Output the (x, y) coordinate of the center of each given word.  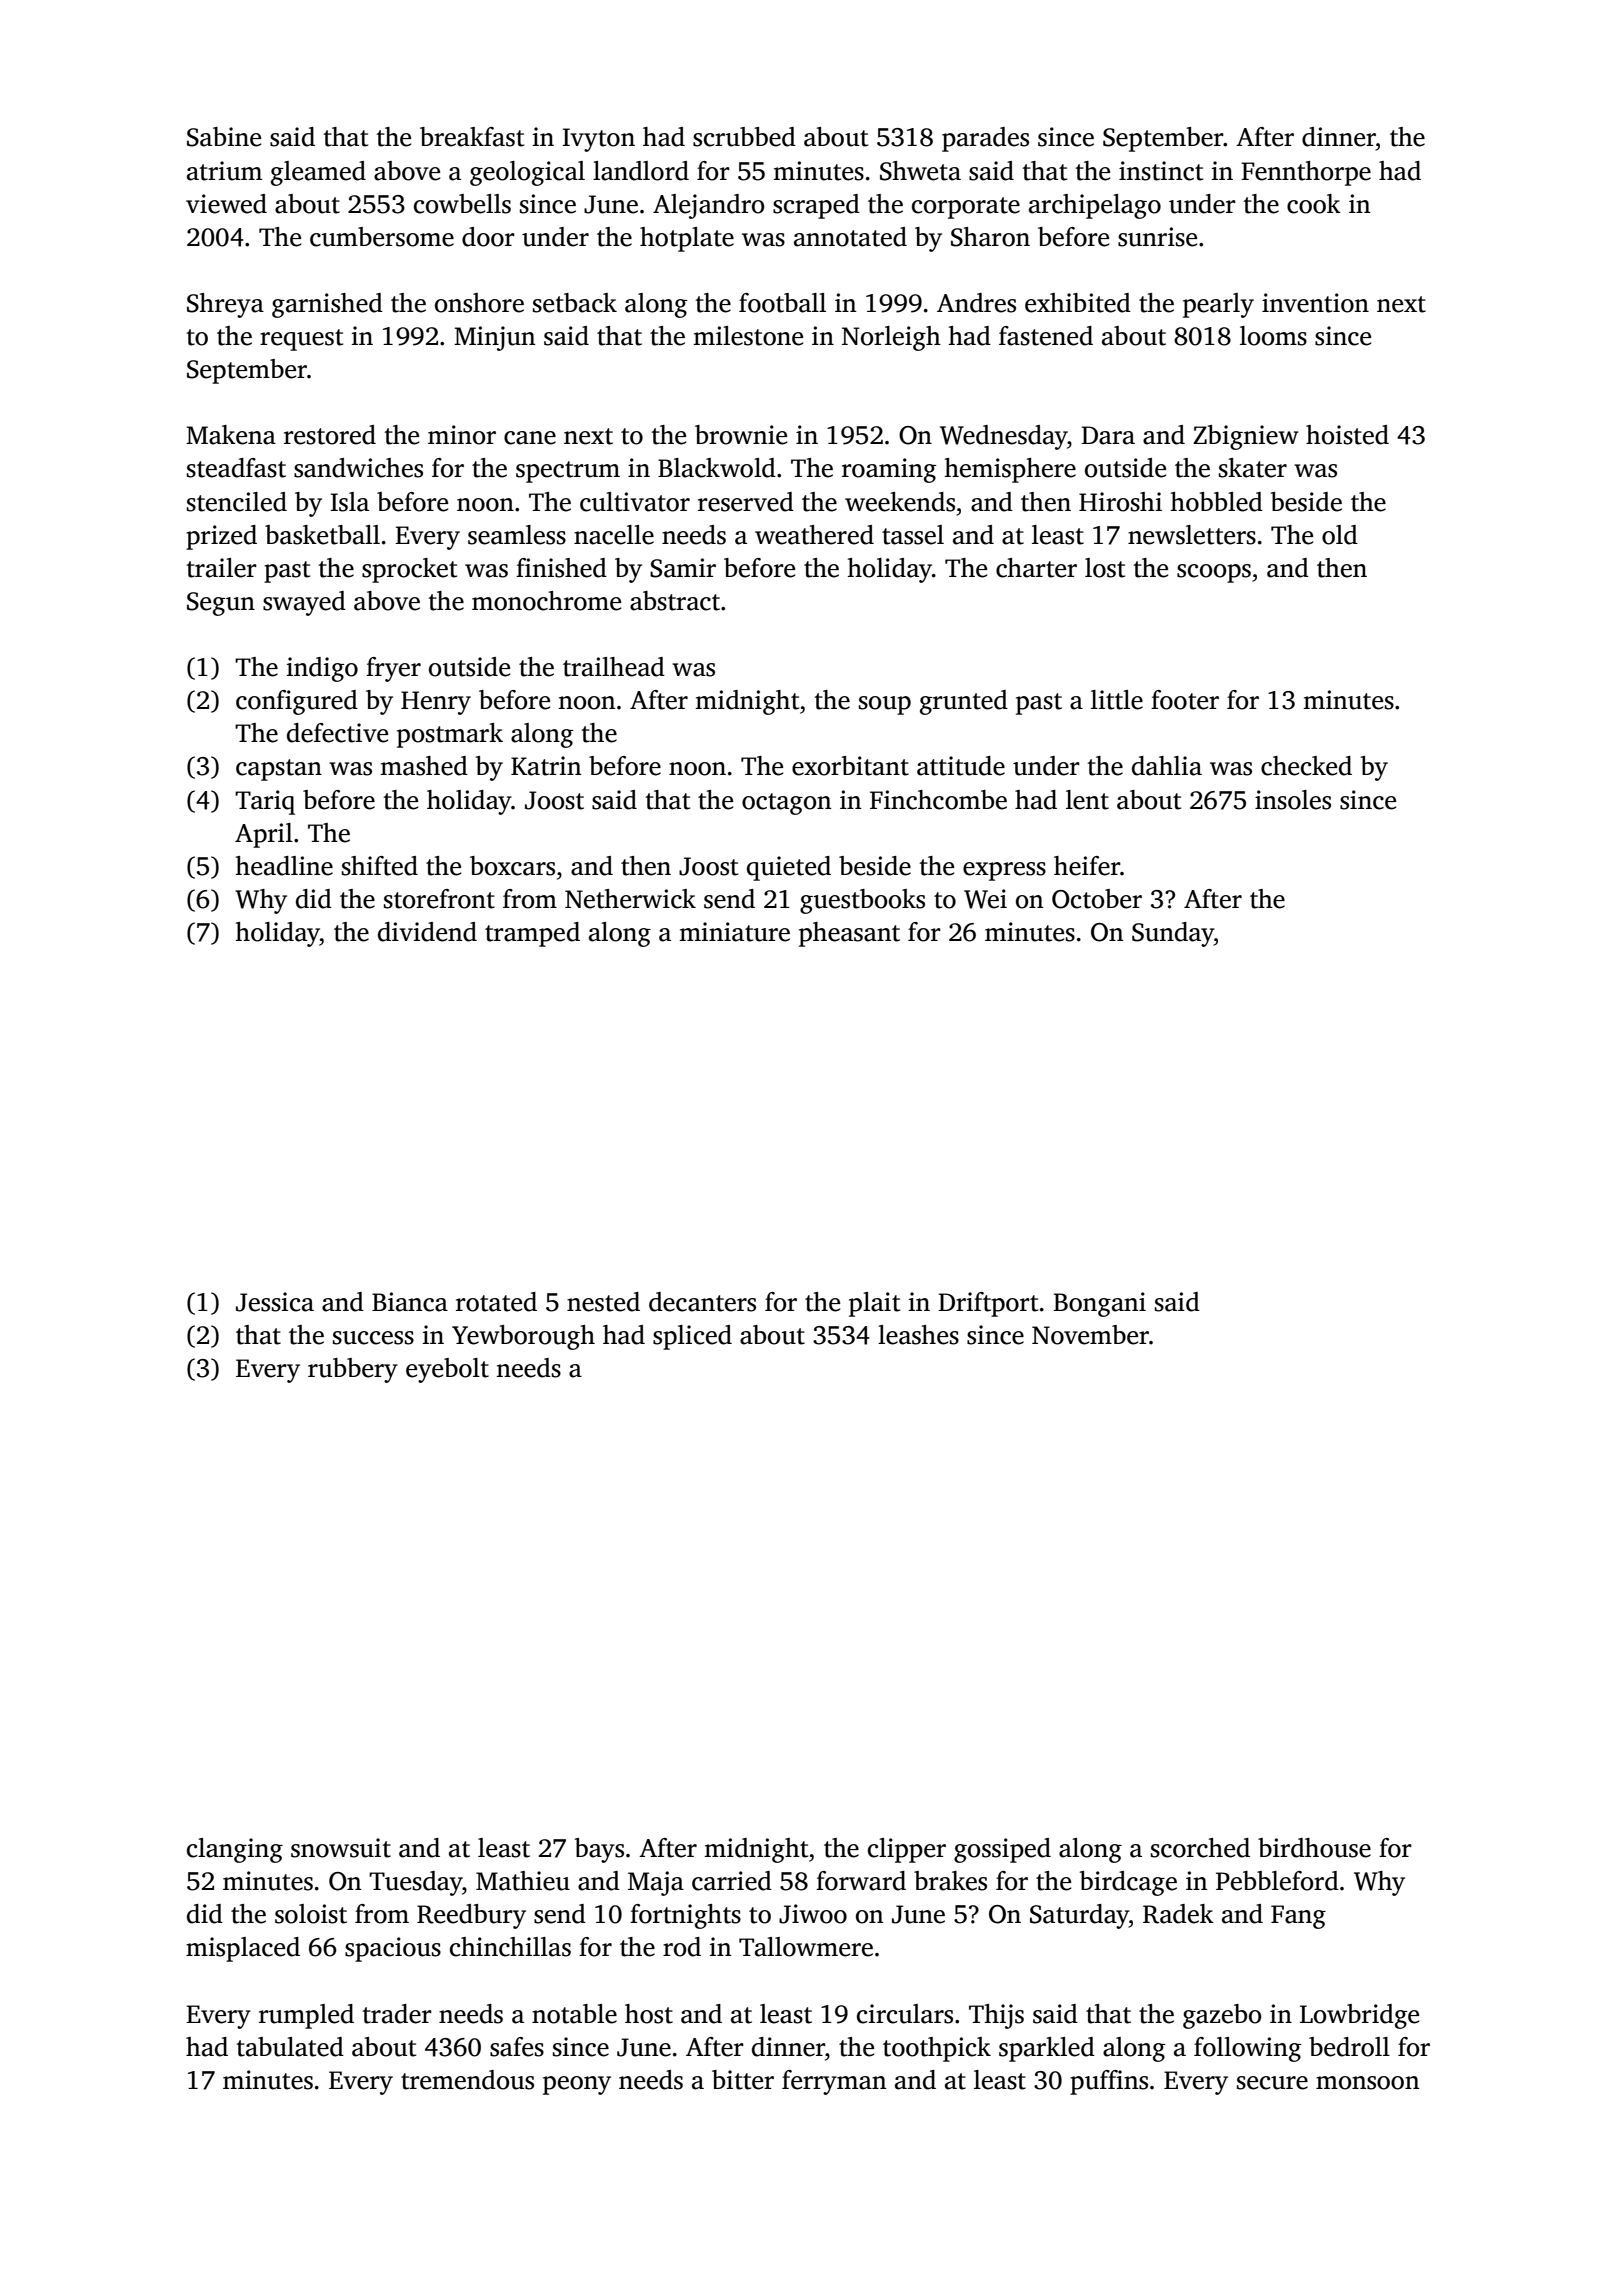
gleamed (318, 173)
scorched (1200, 1848)
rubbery (353, 1370)
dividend (427, 932)
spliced (692, 1337)
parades (985, 139)
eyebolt (447, 1370)
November (1090, 1335)
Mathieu (523, 1881)
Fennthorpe (1306, 173)
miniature (734, 932)
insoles (1293, 800)
